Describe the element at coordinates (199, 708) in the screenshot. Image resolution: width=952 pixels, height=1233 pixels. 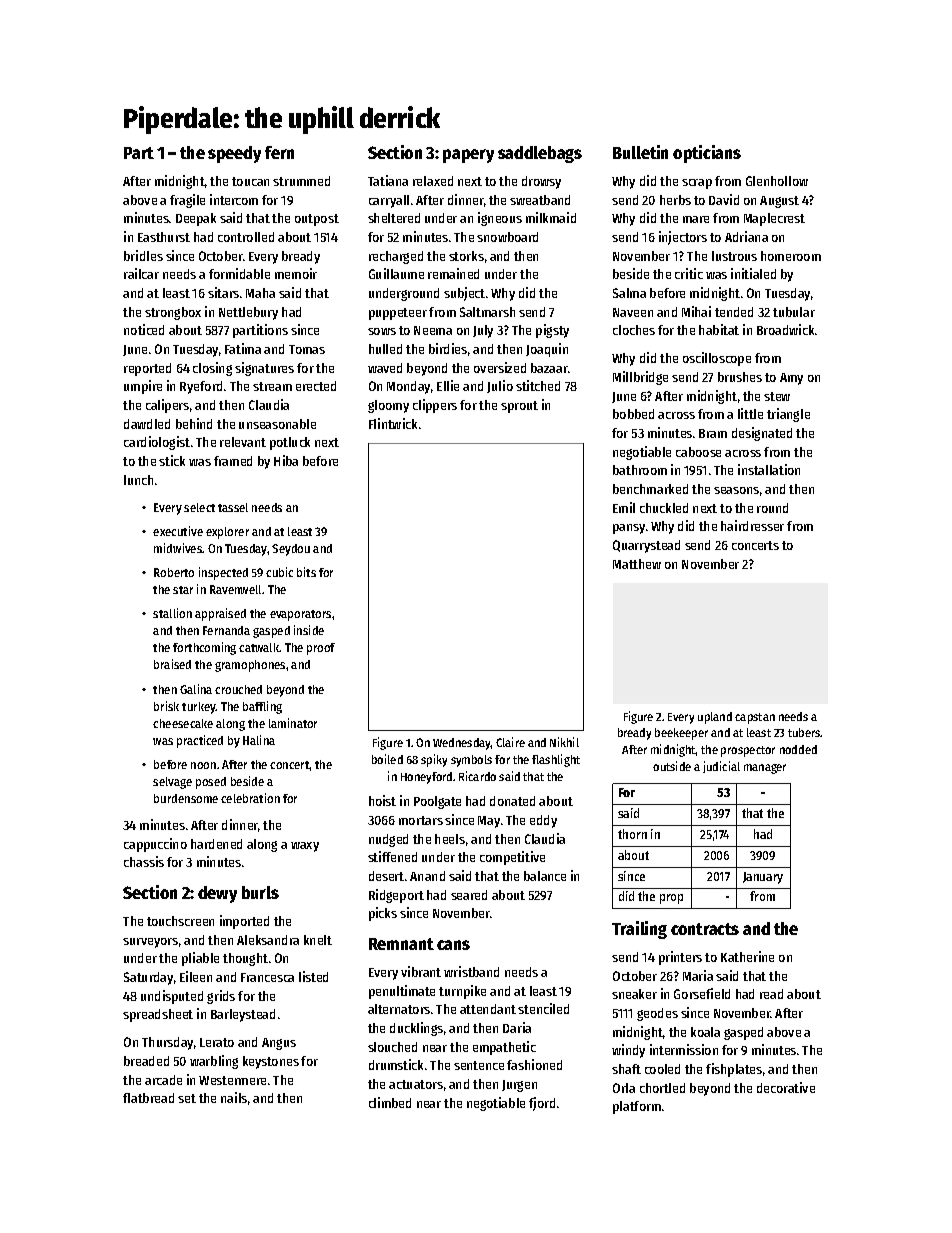
I see `turkey` at that location.
